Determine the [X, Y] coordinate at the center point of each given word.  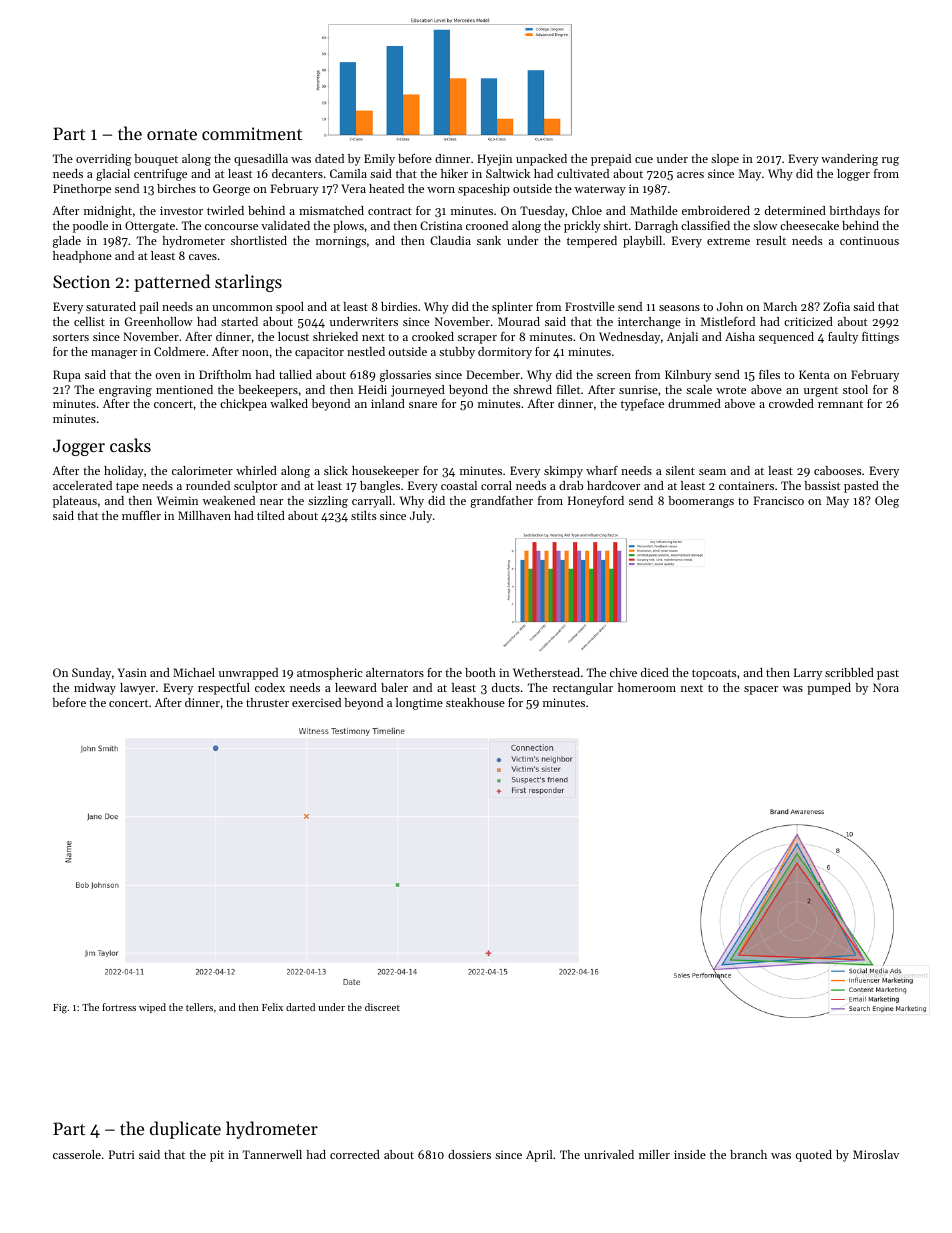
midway [95, 689]
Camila [348, 173]
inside [690, 1154]
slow [765, 225]
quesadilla [261, 160]
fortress [119, 1007]
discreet [382, 1007]
